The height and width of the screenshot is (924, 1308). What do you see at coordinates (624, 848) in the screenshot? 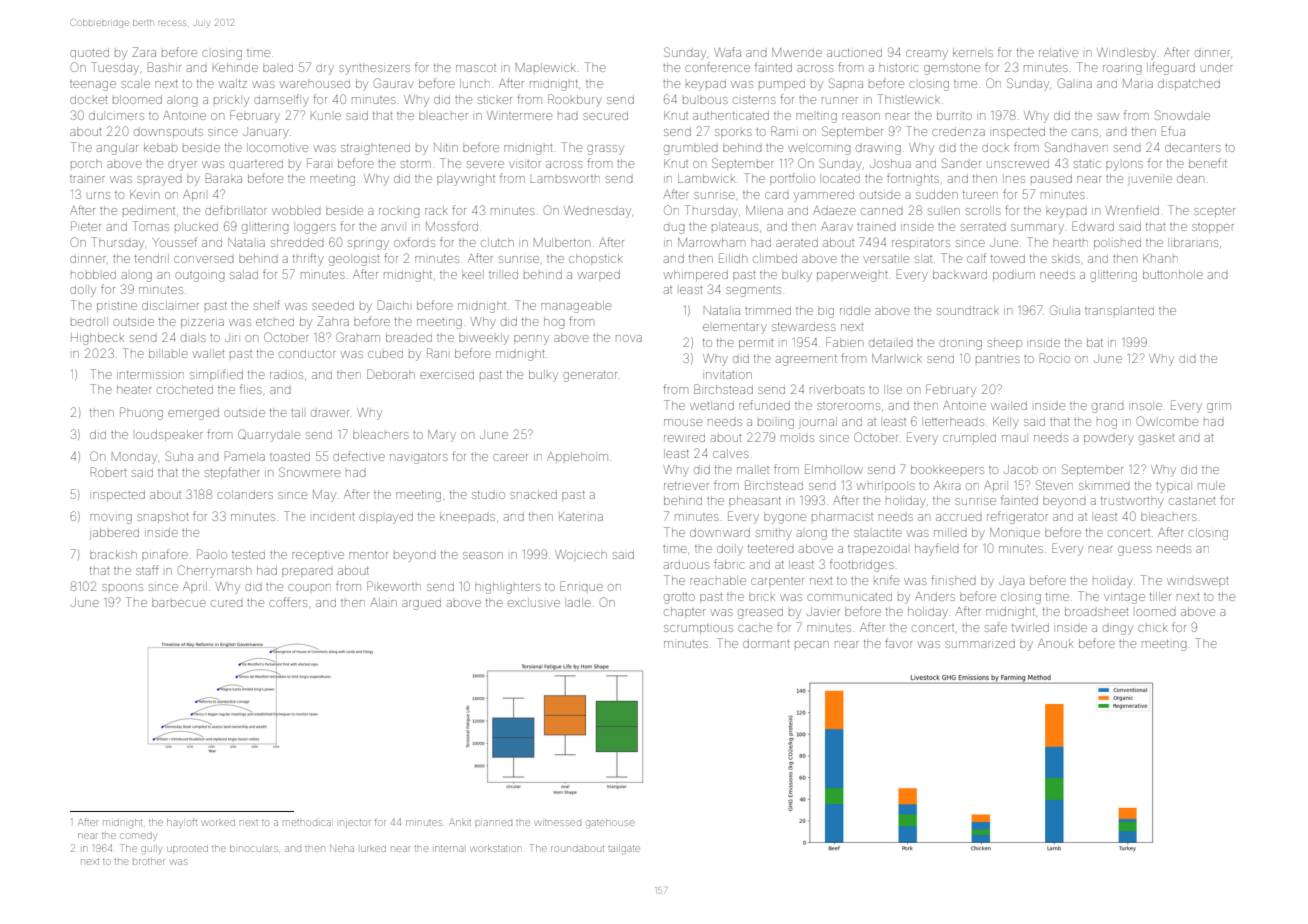
I see `tailgate` at bounding box center [624, 848].
